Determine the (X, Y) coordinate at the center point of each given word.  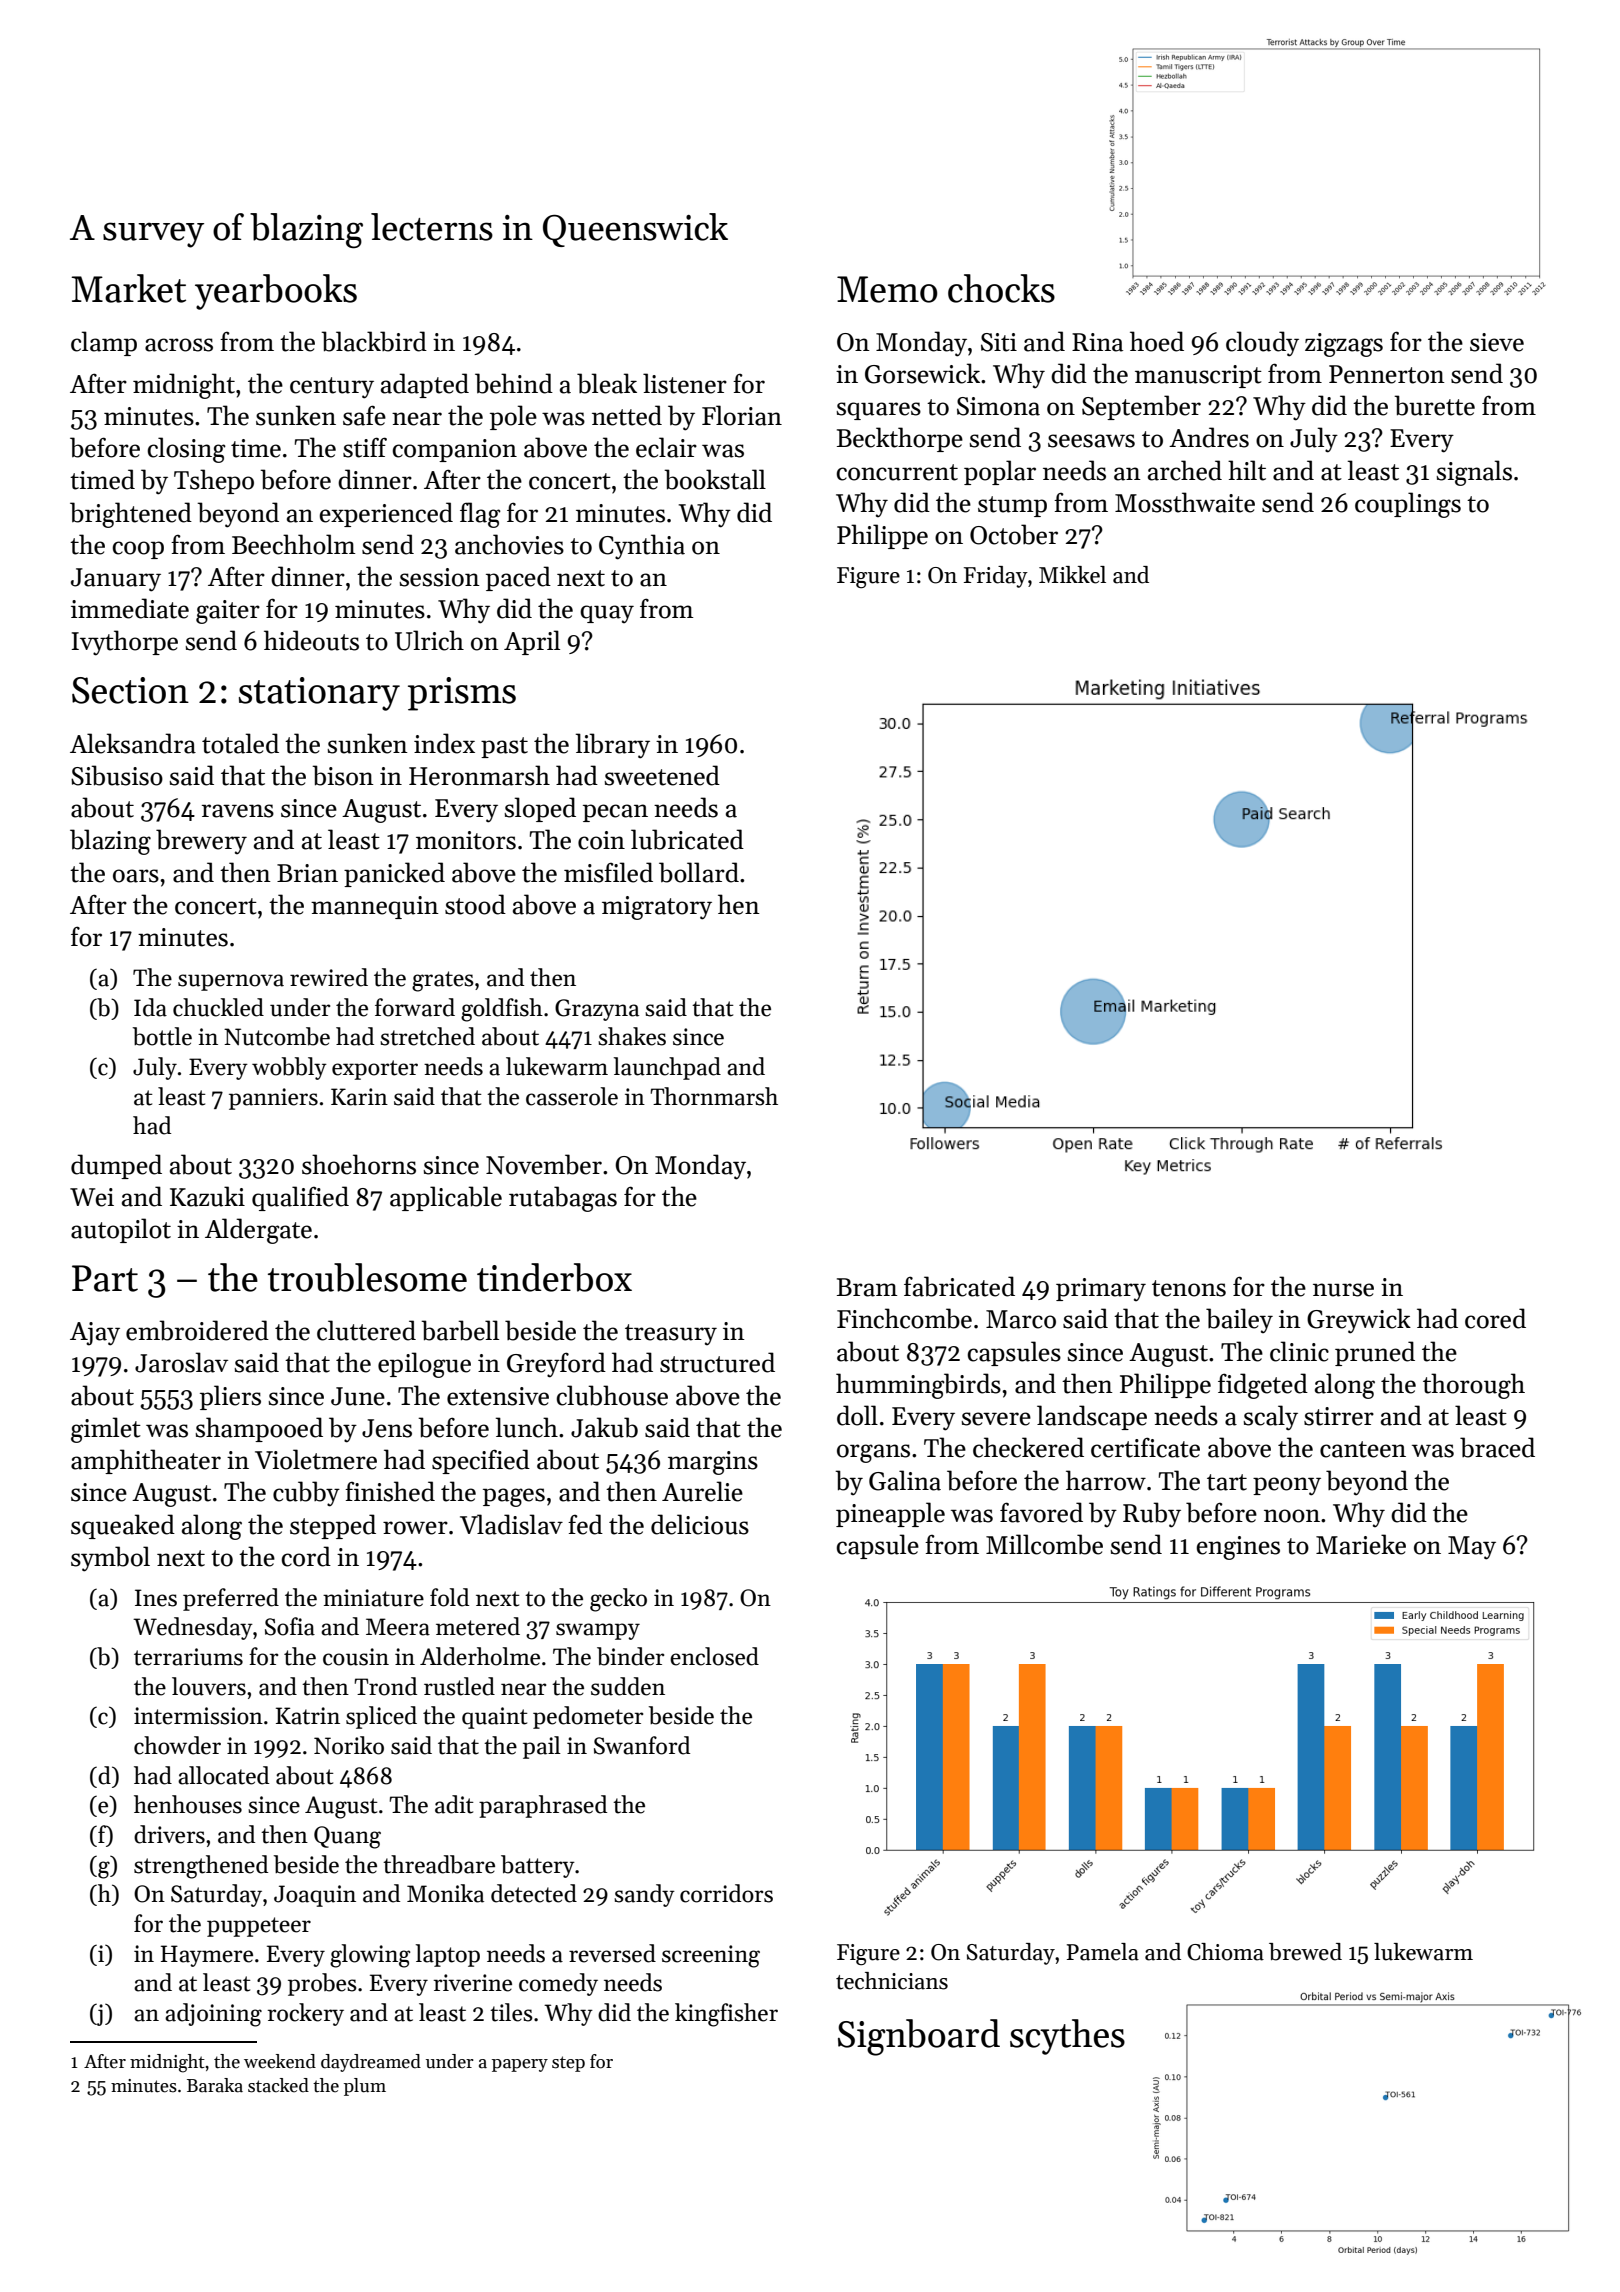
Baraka (215, 2085)
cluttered (366, 1330)
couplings (1408, 505)
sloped (540, 809)
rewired (329, 977)
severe (996, 1419)
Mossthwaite (1185, 502)
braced (1497, 1447)
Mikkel (1072, 575)
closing (187, 450)
